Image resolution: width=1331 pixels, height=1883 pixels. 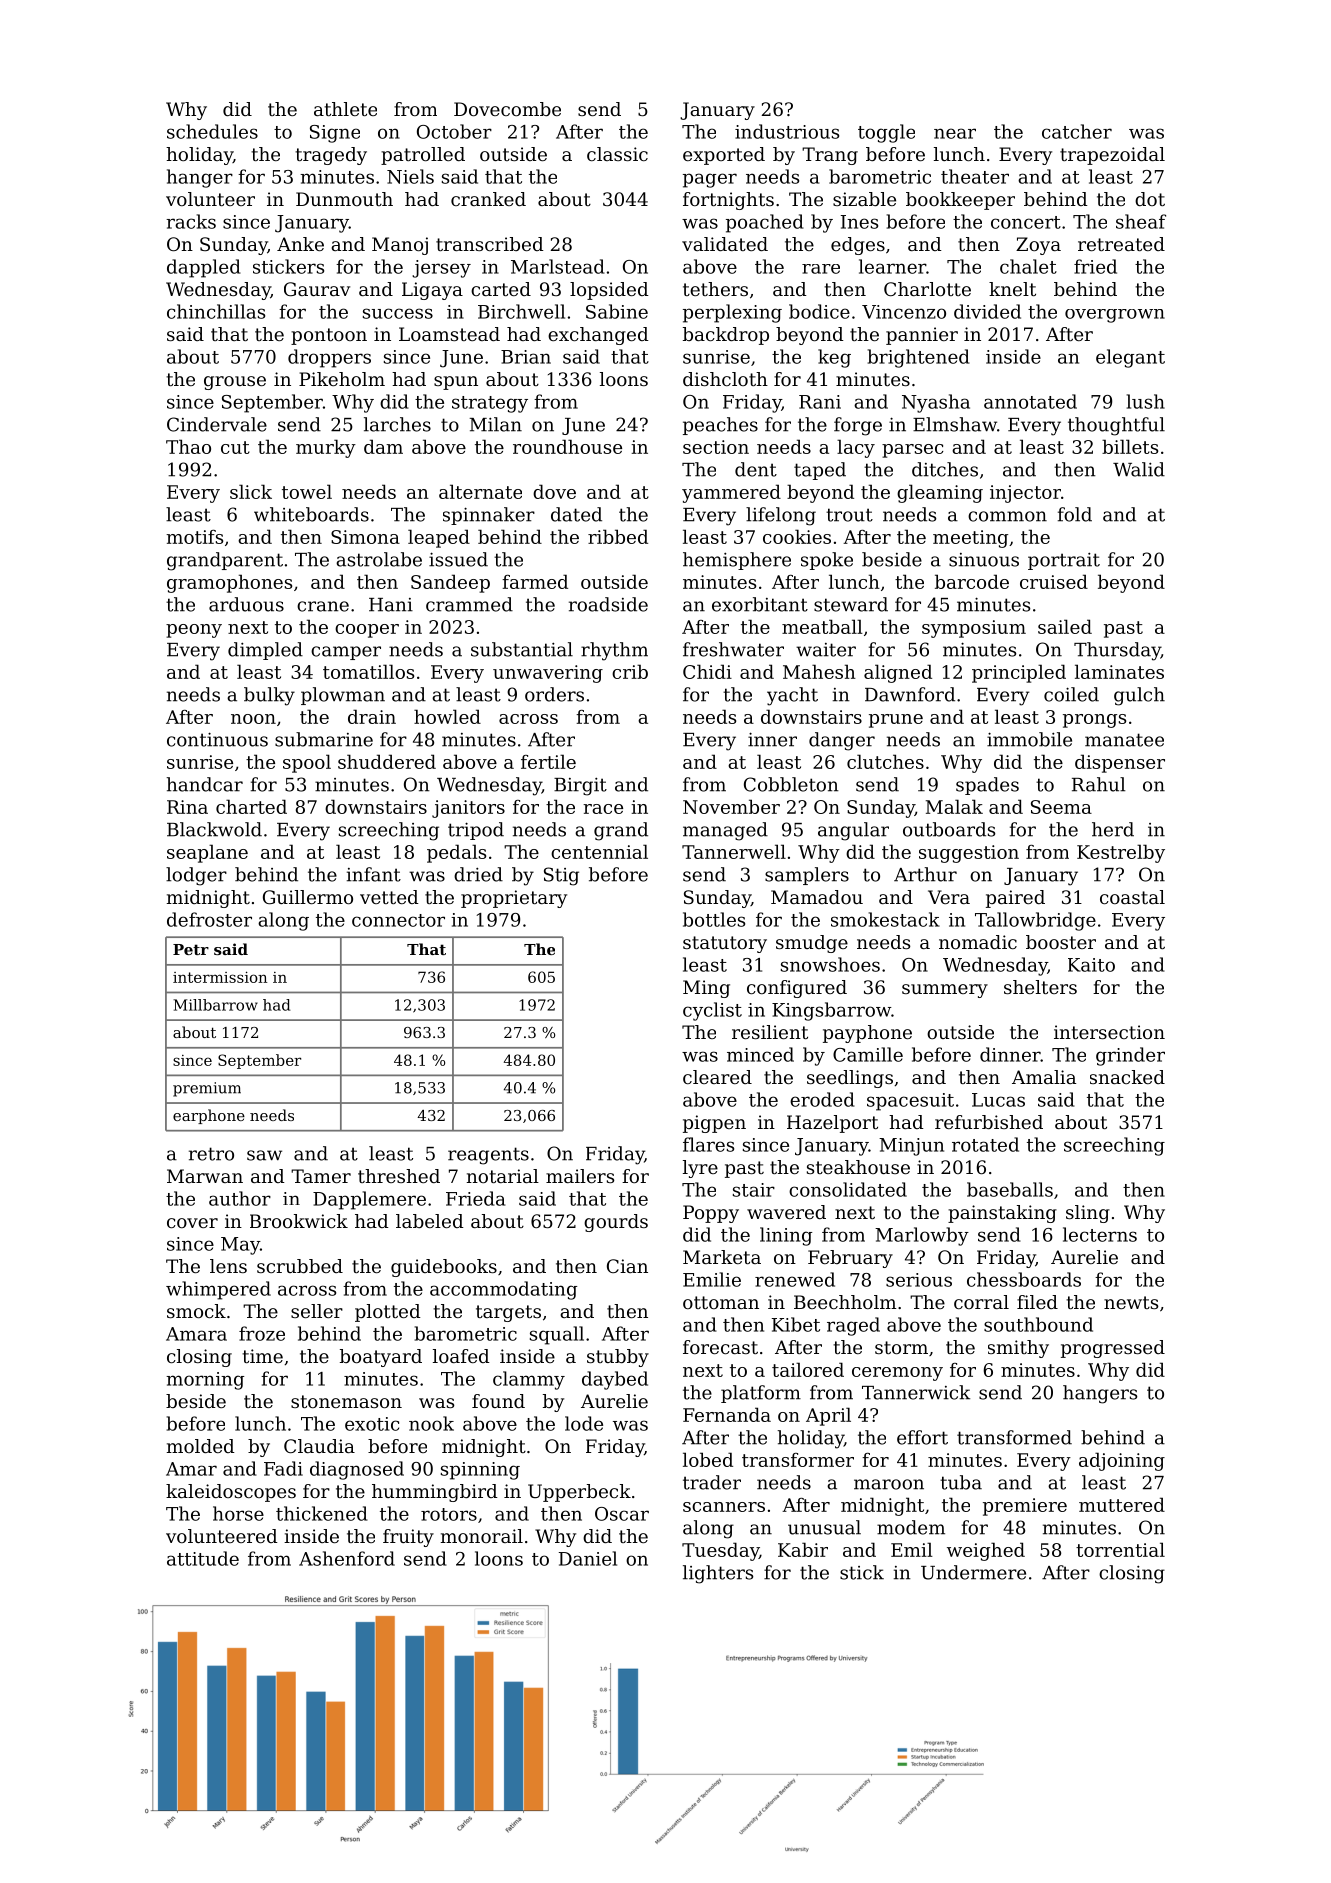 I want to click on elegant, so click(x=1130, y=358).
